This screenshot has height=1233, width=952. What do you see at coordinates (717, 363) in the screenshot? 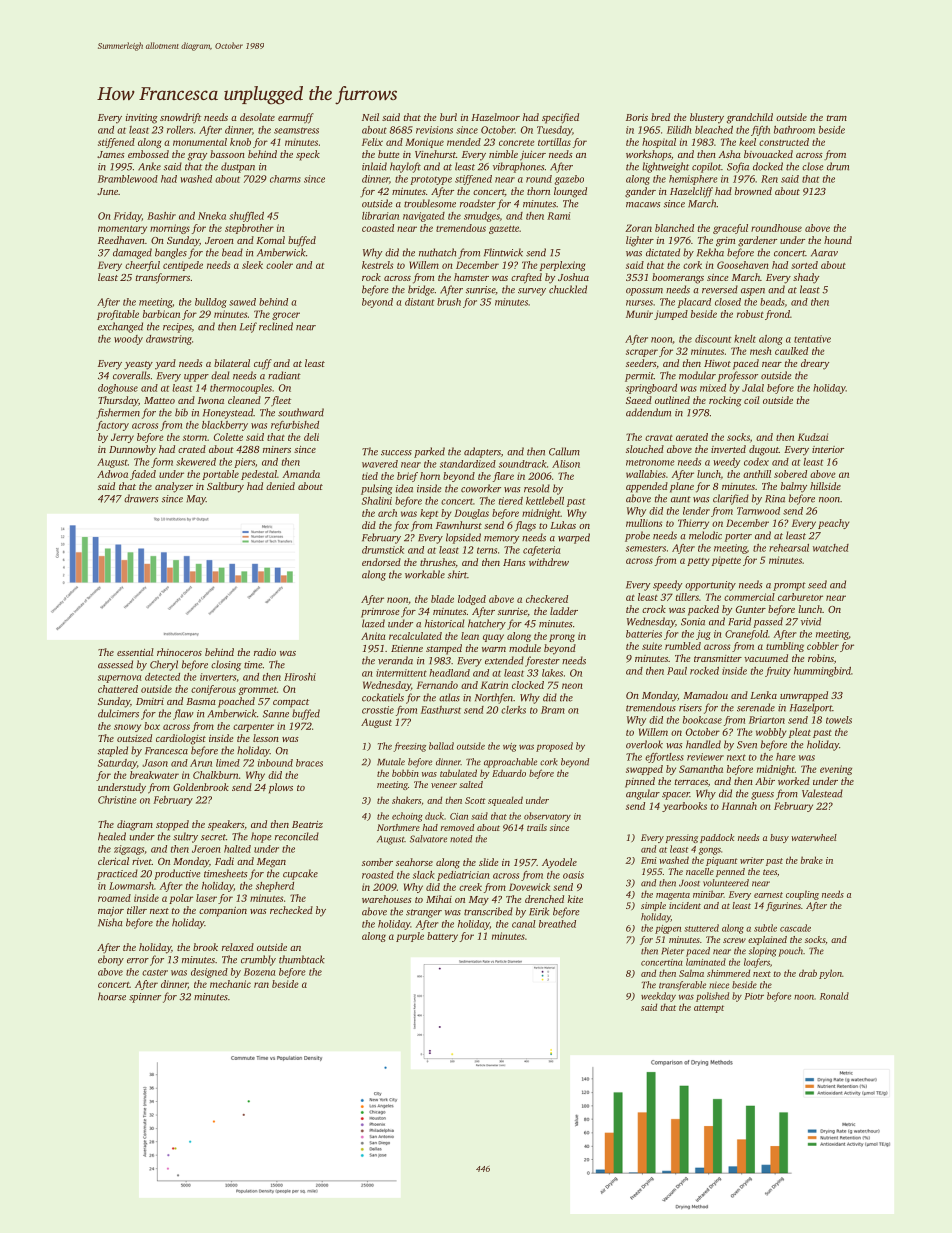
I see `Hiwot` at bounding box center [717, 363].
